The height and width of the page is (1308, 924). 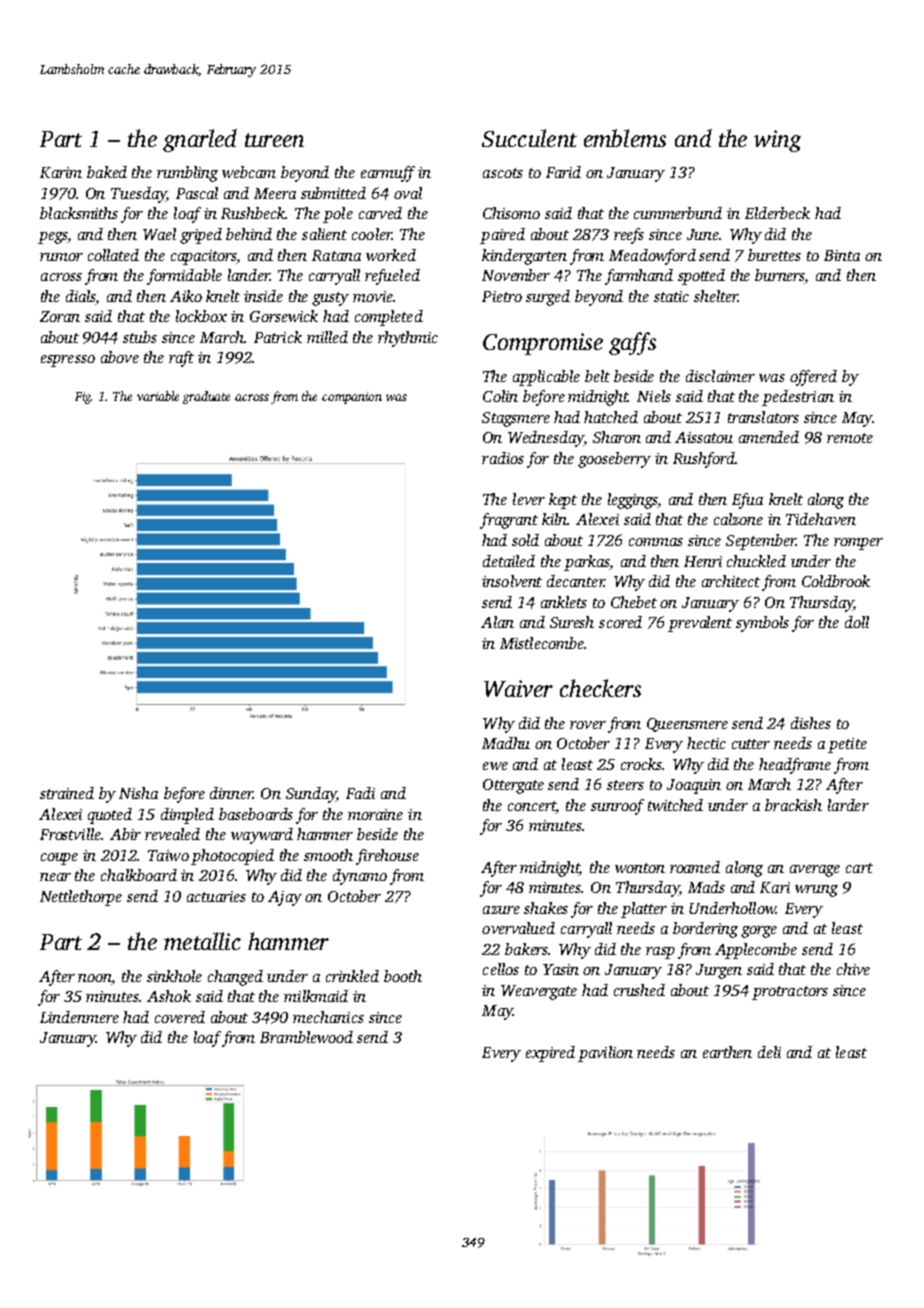 I want to click on Fadi, so click(x=360, y=793).
